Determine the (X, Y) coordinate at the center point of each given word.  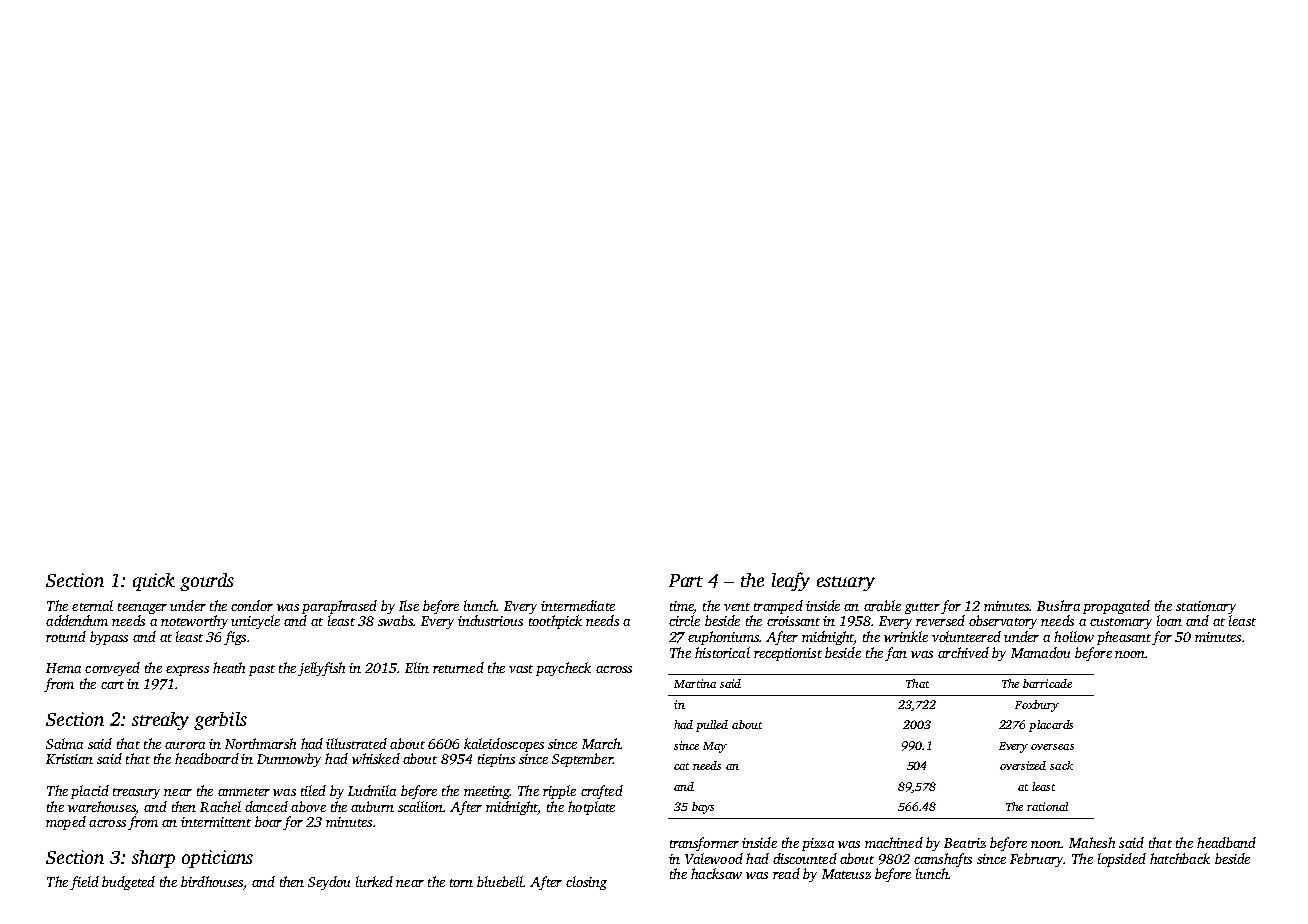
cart (112, 685)
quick (154, 582)
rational (1047, 806)
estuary (846, 583)
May (715, 747)
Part (686, 580)
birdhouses (212, 881)
